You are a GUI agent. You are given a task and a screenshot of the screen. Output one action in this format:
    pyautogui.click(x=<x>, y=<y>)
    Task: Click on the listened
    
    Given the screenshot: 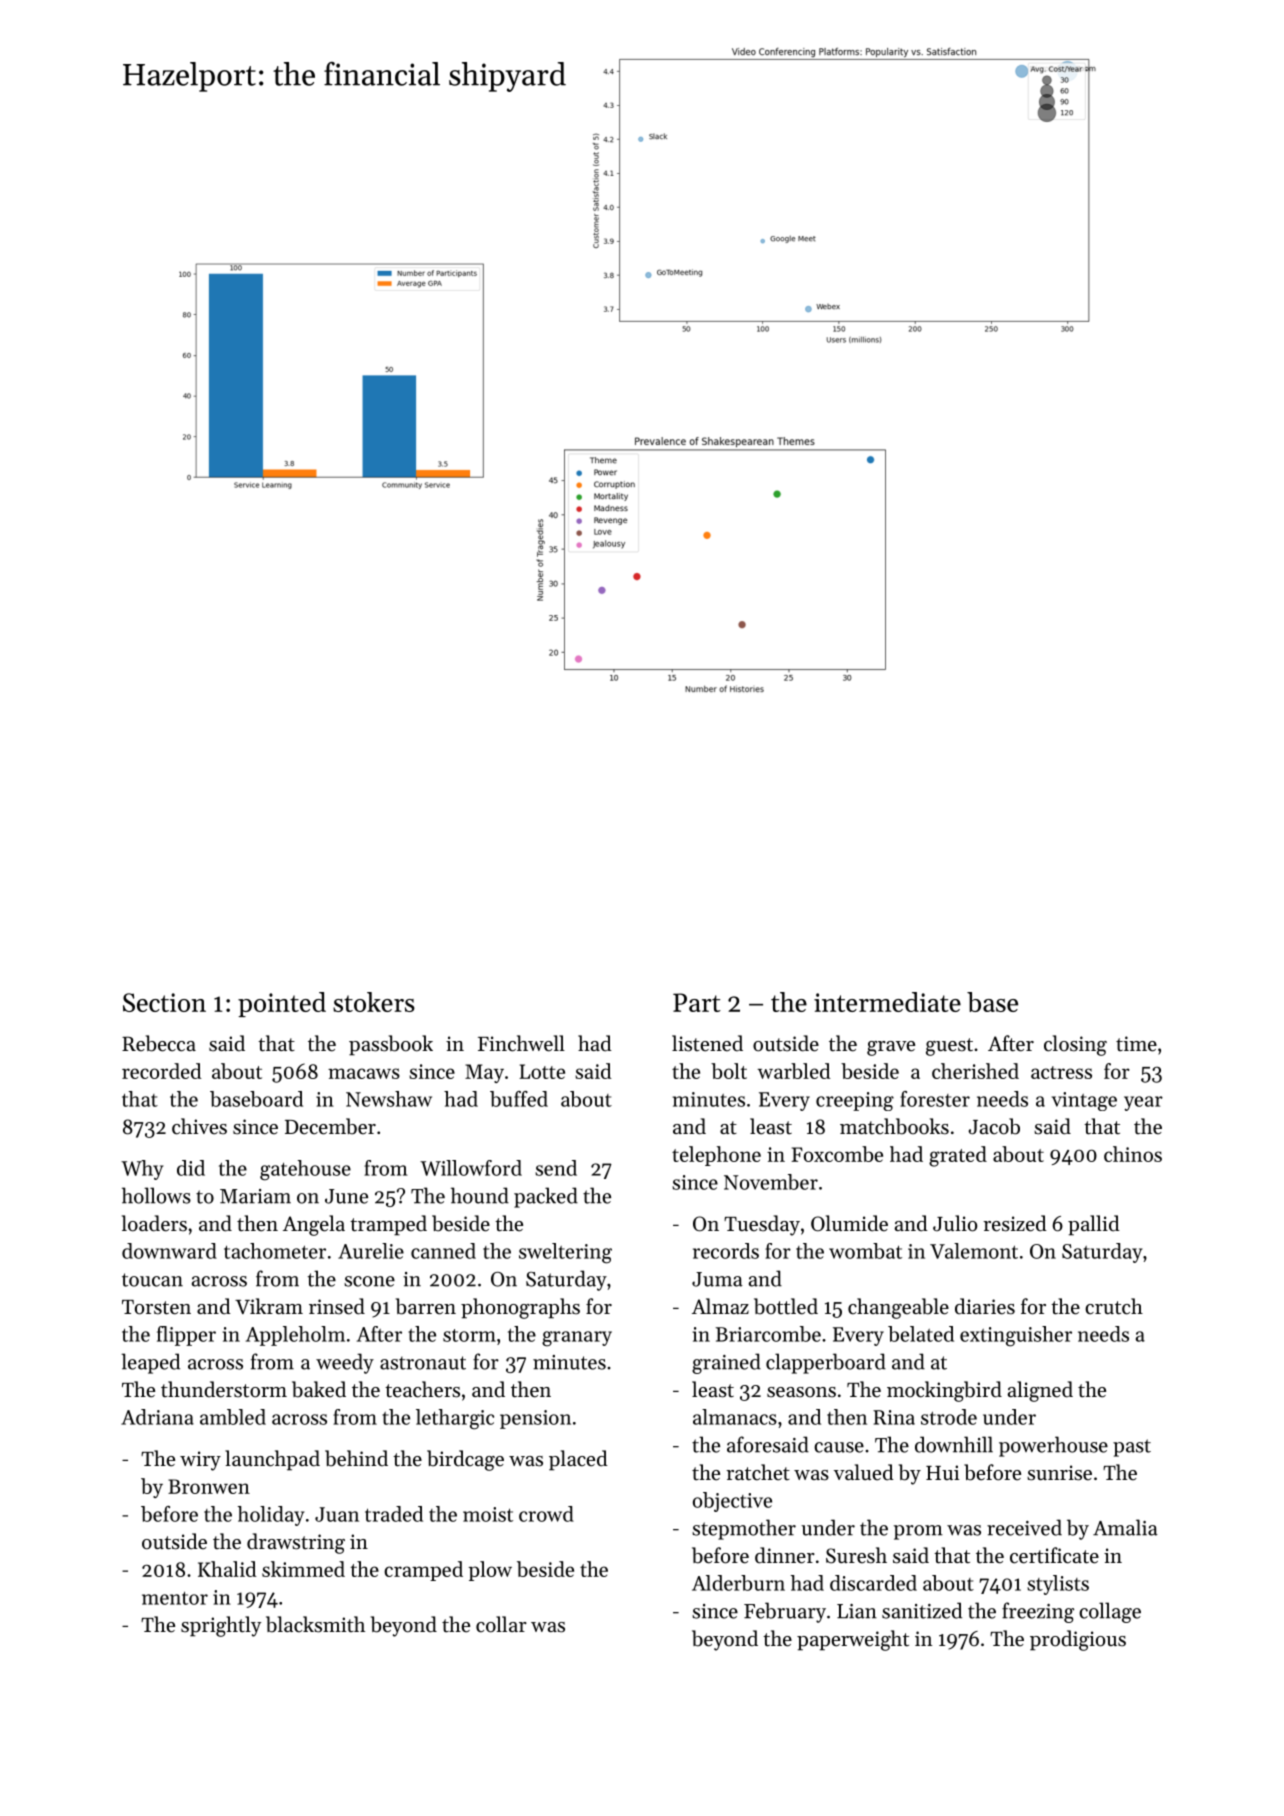 What is the action you would take?
    pyautogui.click(x=707, y=1043)
